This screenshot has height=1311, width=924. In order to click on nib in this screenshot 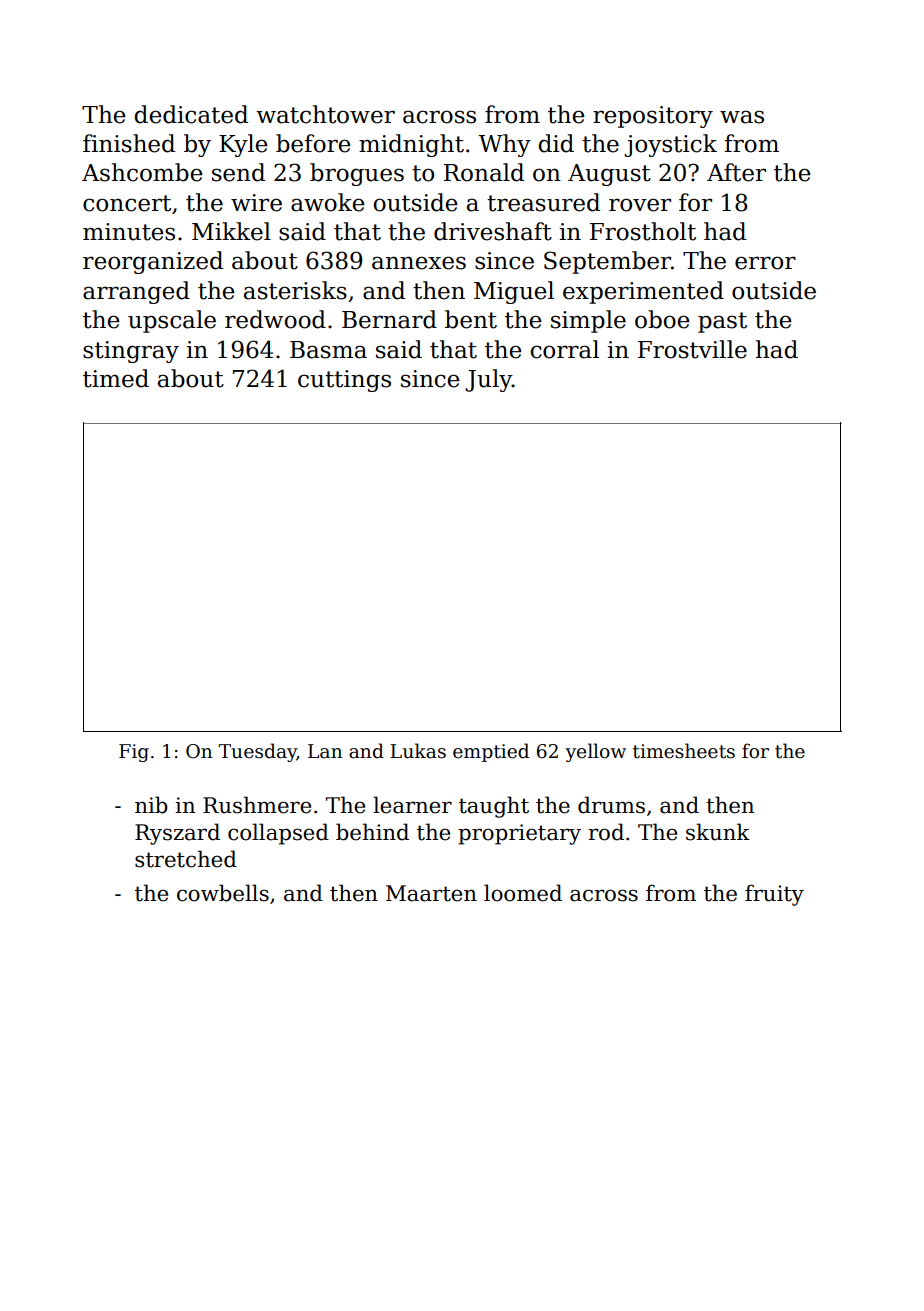, I will do `click(151, 805)`.
